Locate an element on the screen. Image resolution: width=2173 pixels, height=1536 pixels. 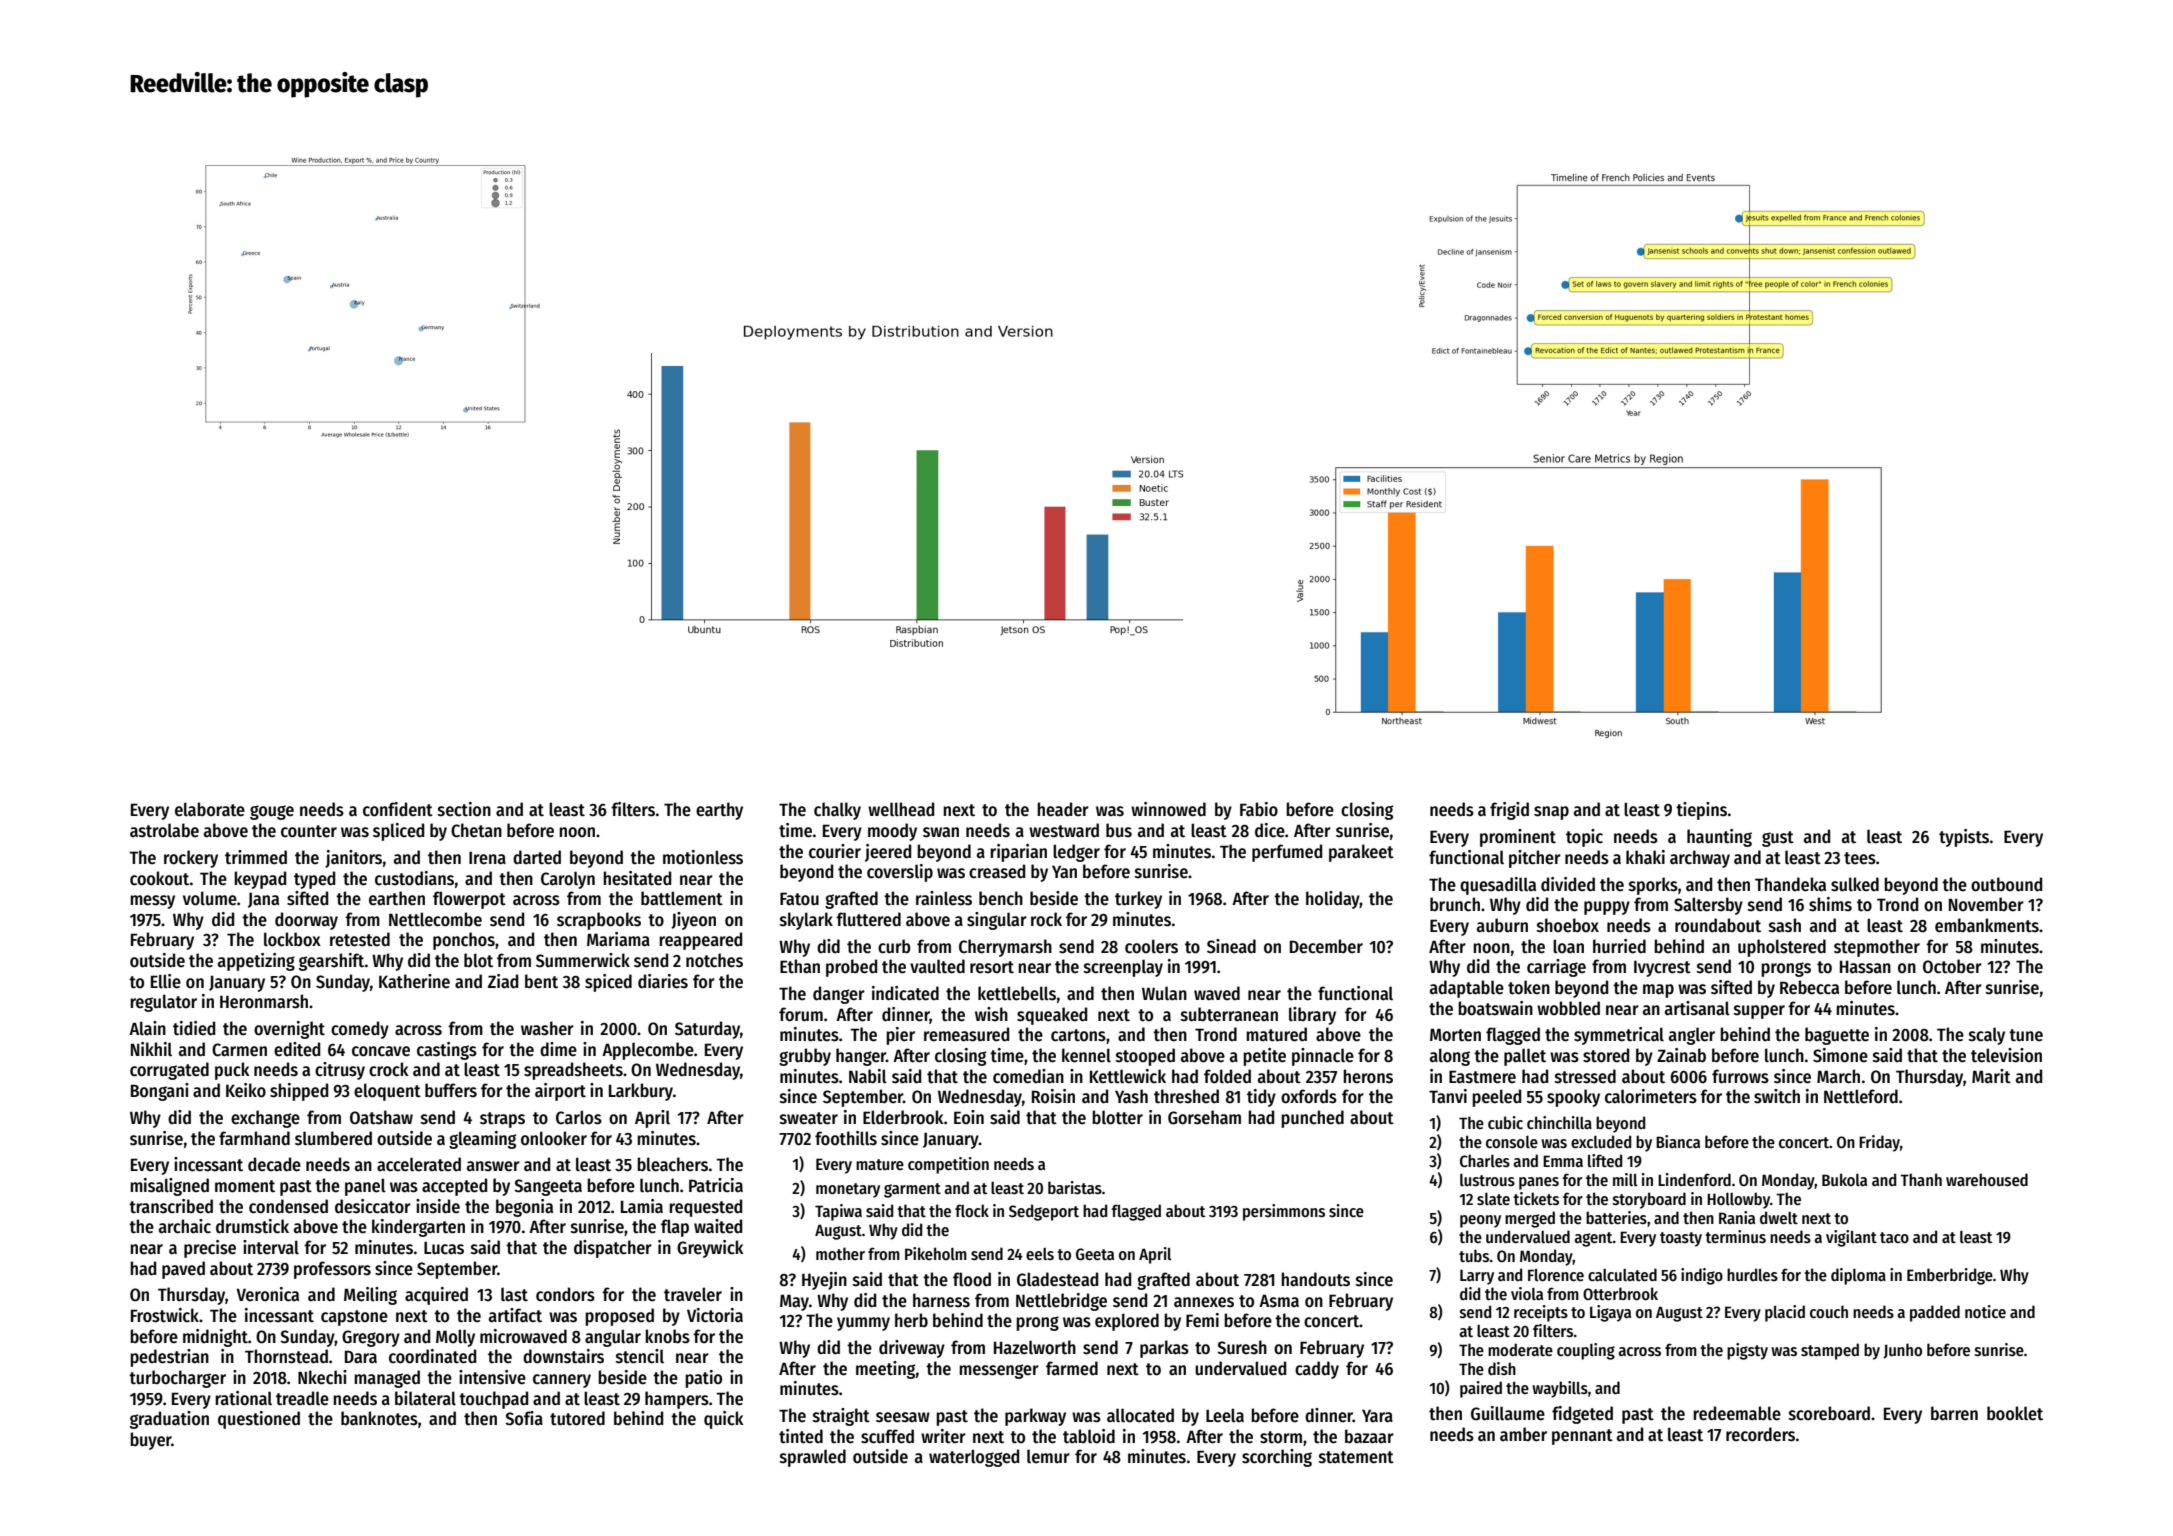
puppy is located at coordinates (1607, 908).
